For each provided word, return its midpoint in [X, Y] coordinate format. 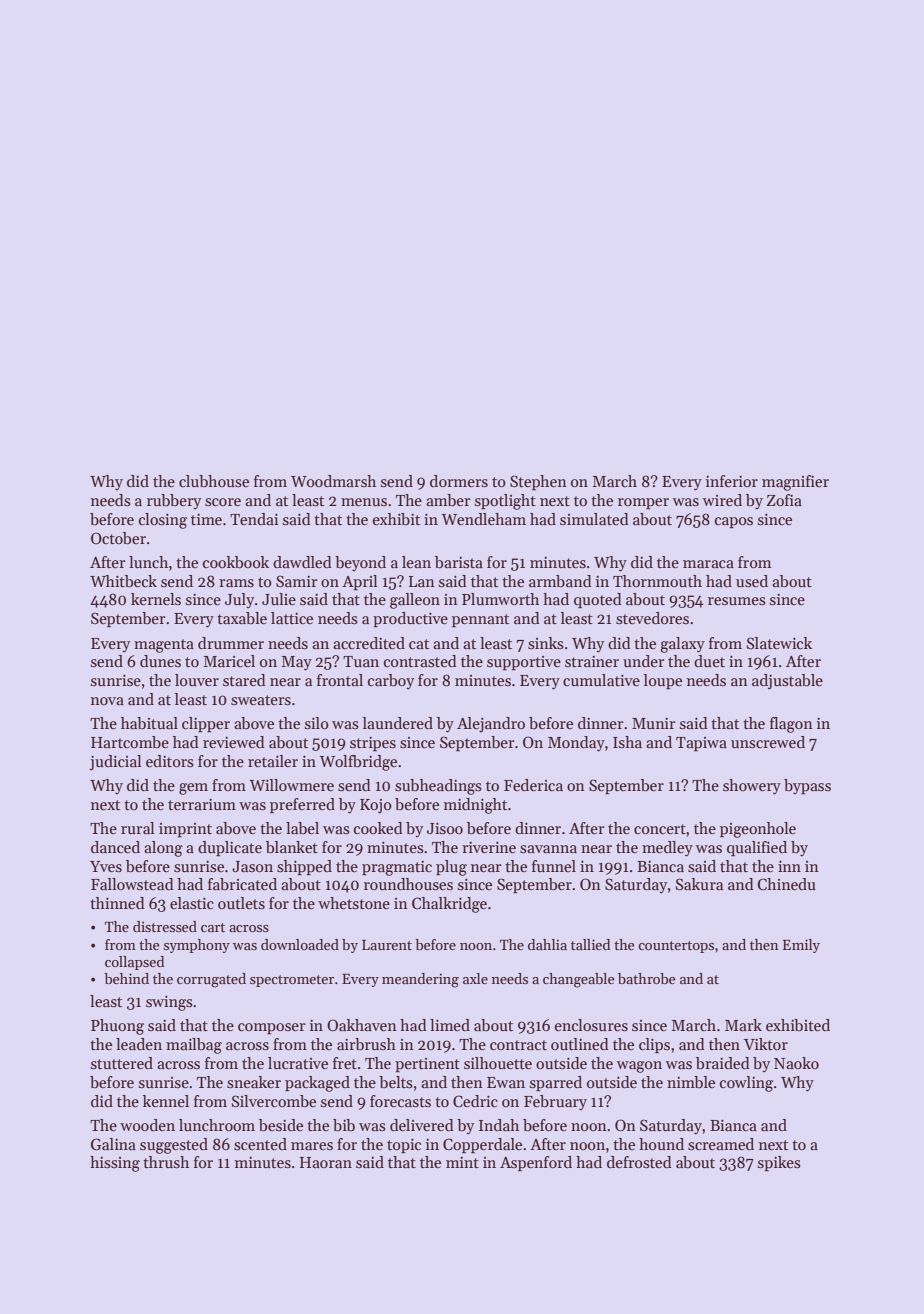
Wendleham [483, 519]
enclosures [591, 1025]
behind [126, 978]
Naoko [796, 1063]
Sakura [699, 884]
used [752, 581]
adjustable [787, 682]
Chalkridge [449, 905]
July [239, 601]
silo [317, 723]
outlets [241, 903]
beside [281, 1125]
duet [709, 661]
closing [163, 521]
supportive [524, 663]
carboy [391, 682]
